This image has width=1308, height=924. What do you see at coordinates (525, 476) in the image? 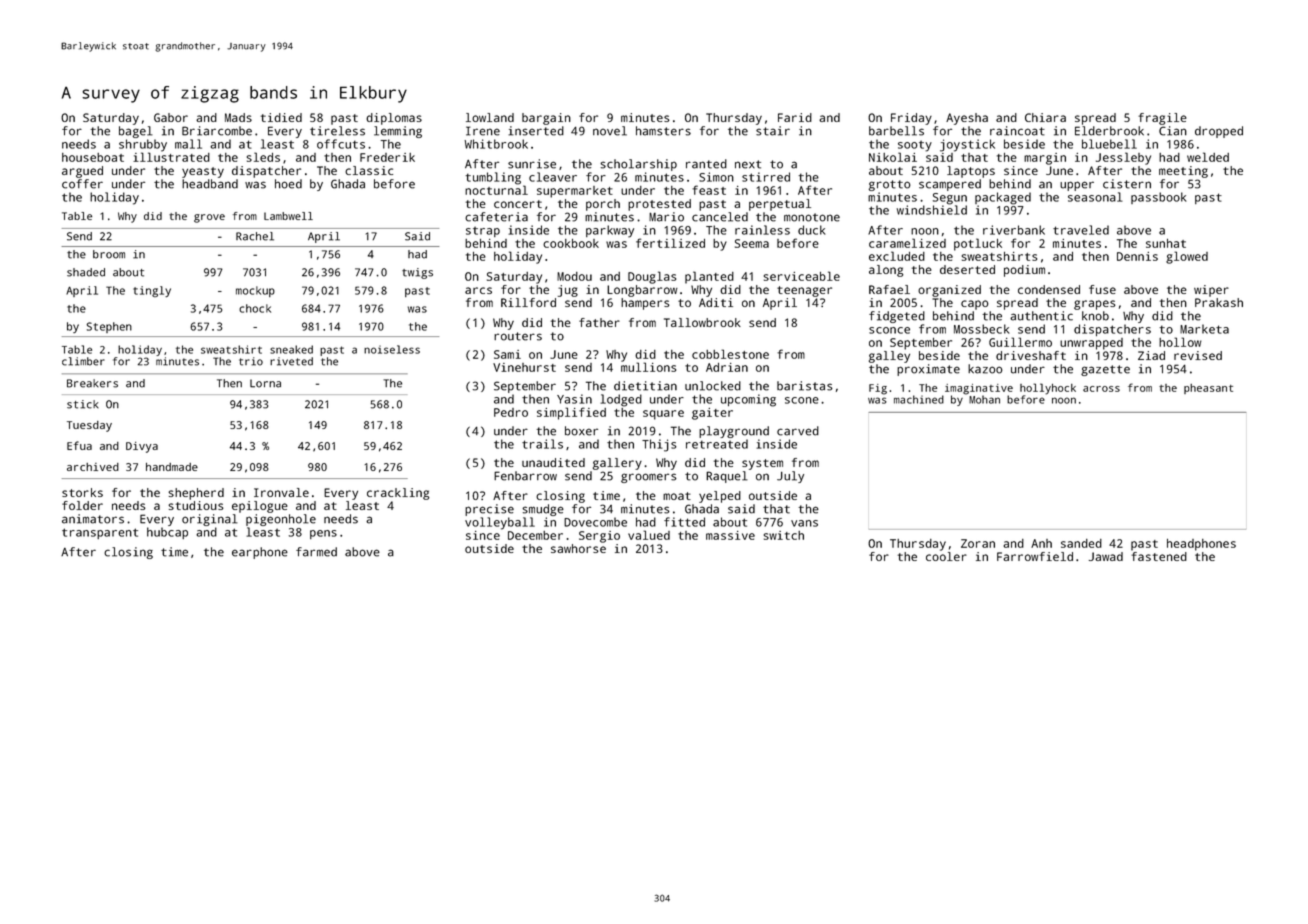
I see `Fenbarrow` at bounding box center [525, 476].
